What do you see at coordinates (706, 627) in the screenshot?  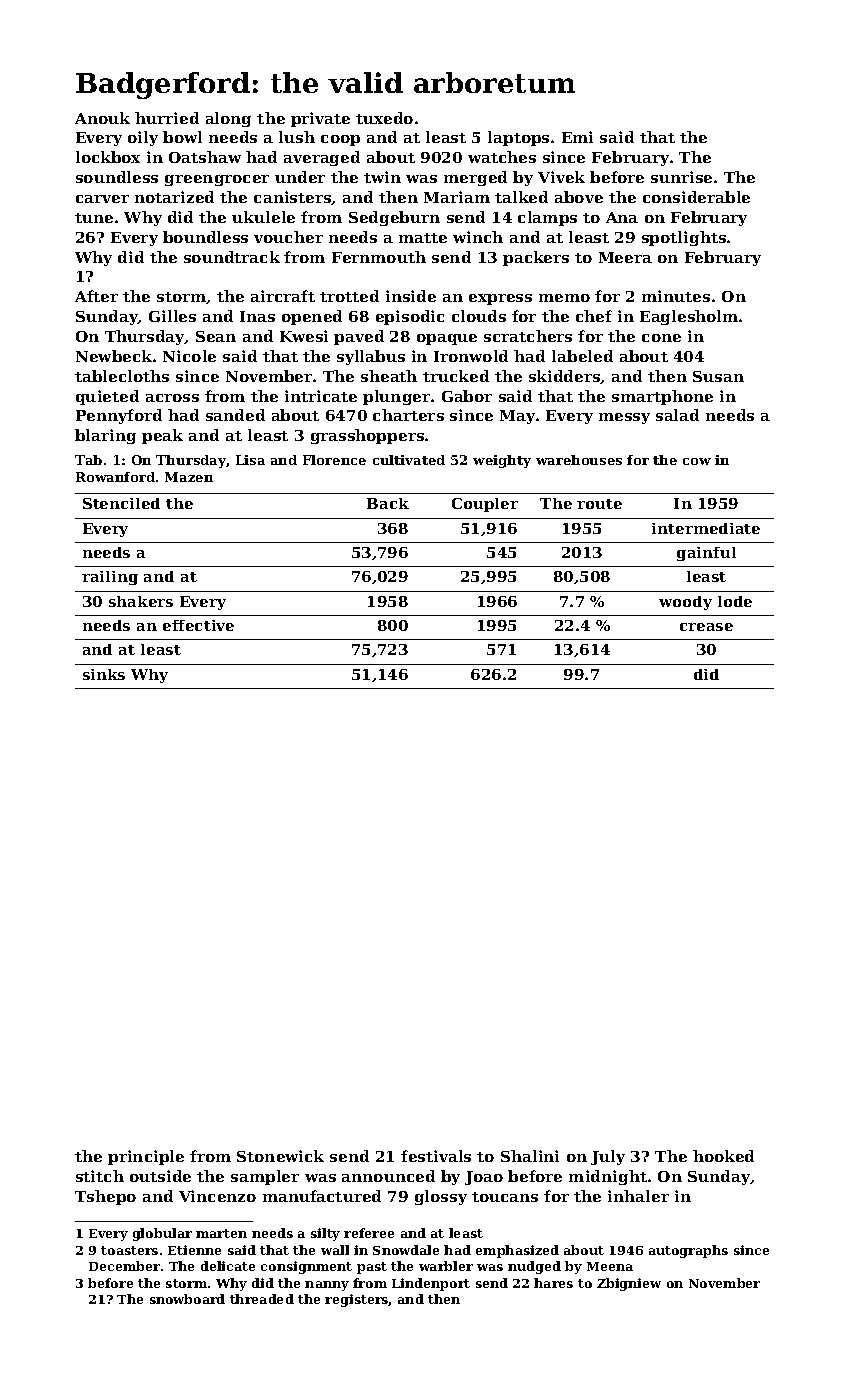 I see `crease` at bounding box center [706, 627].
